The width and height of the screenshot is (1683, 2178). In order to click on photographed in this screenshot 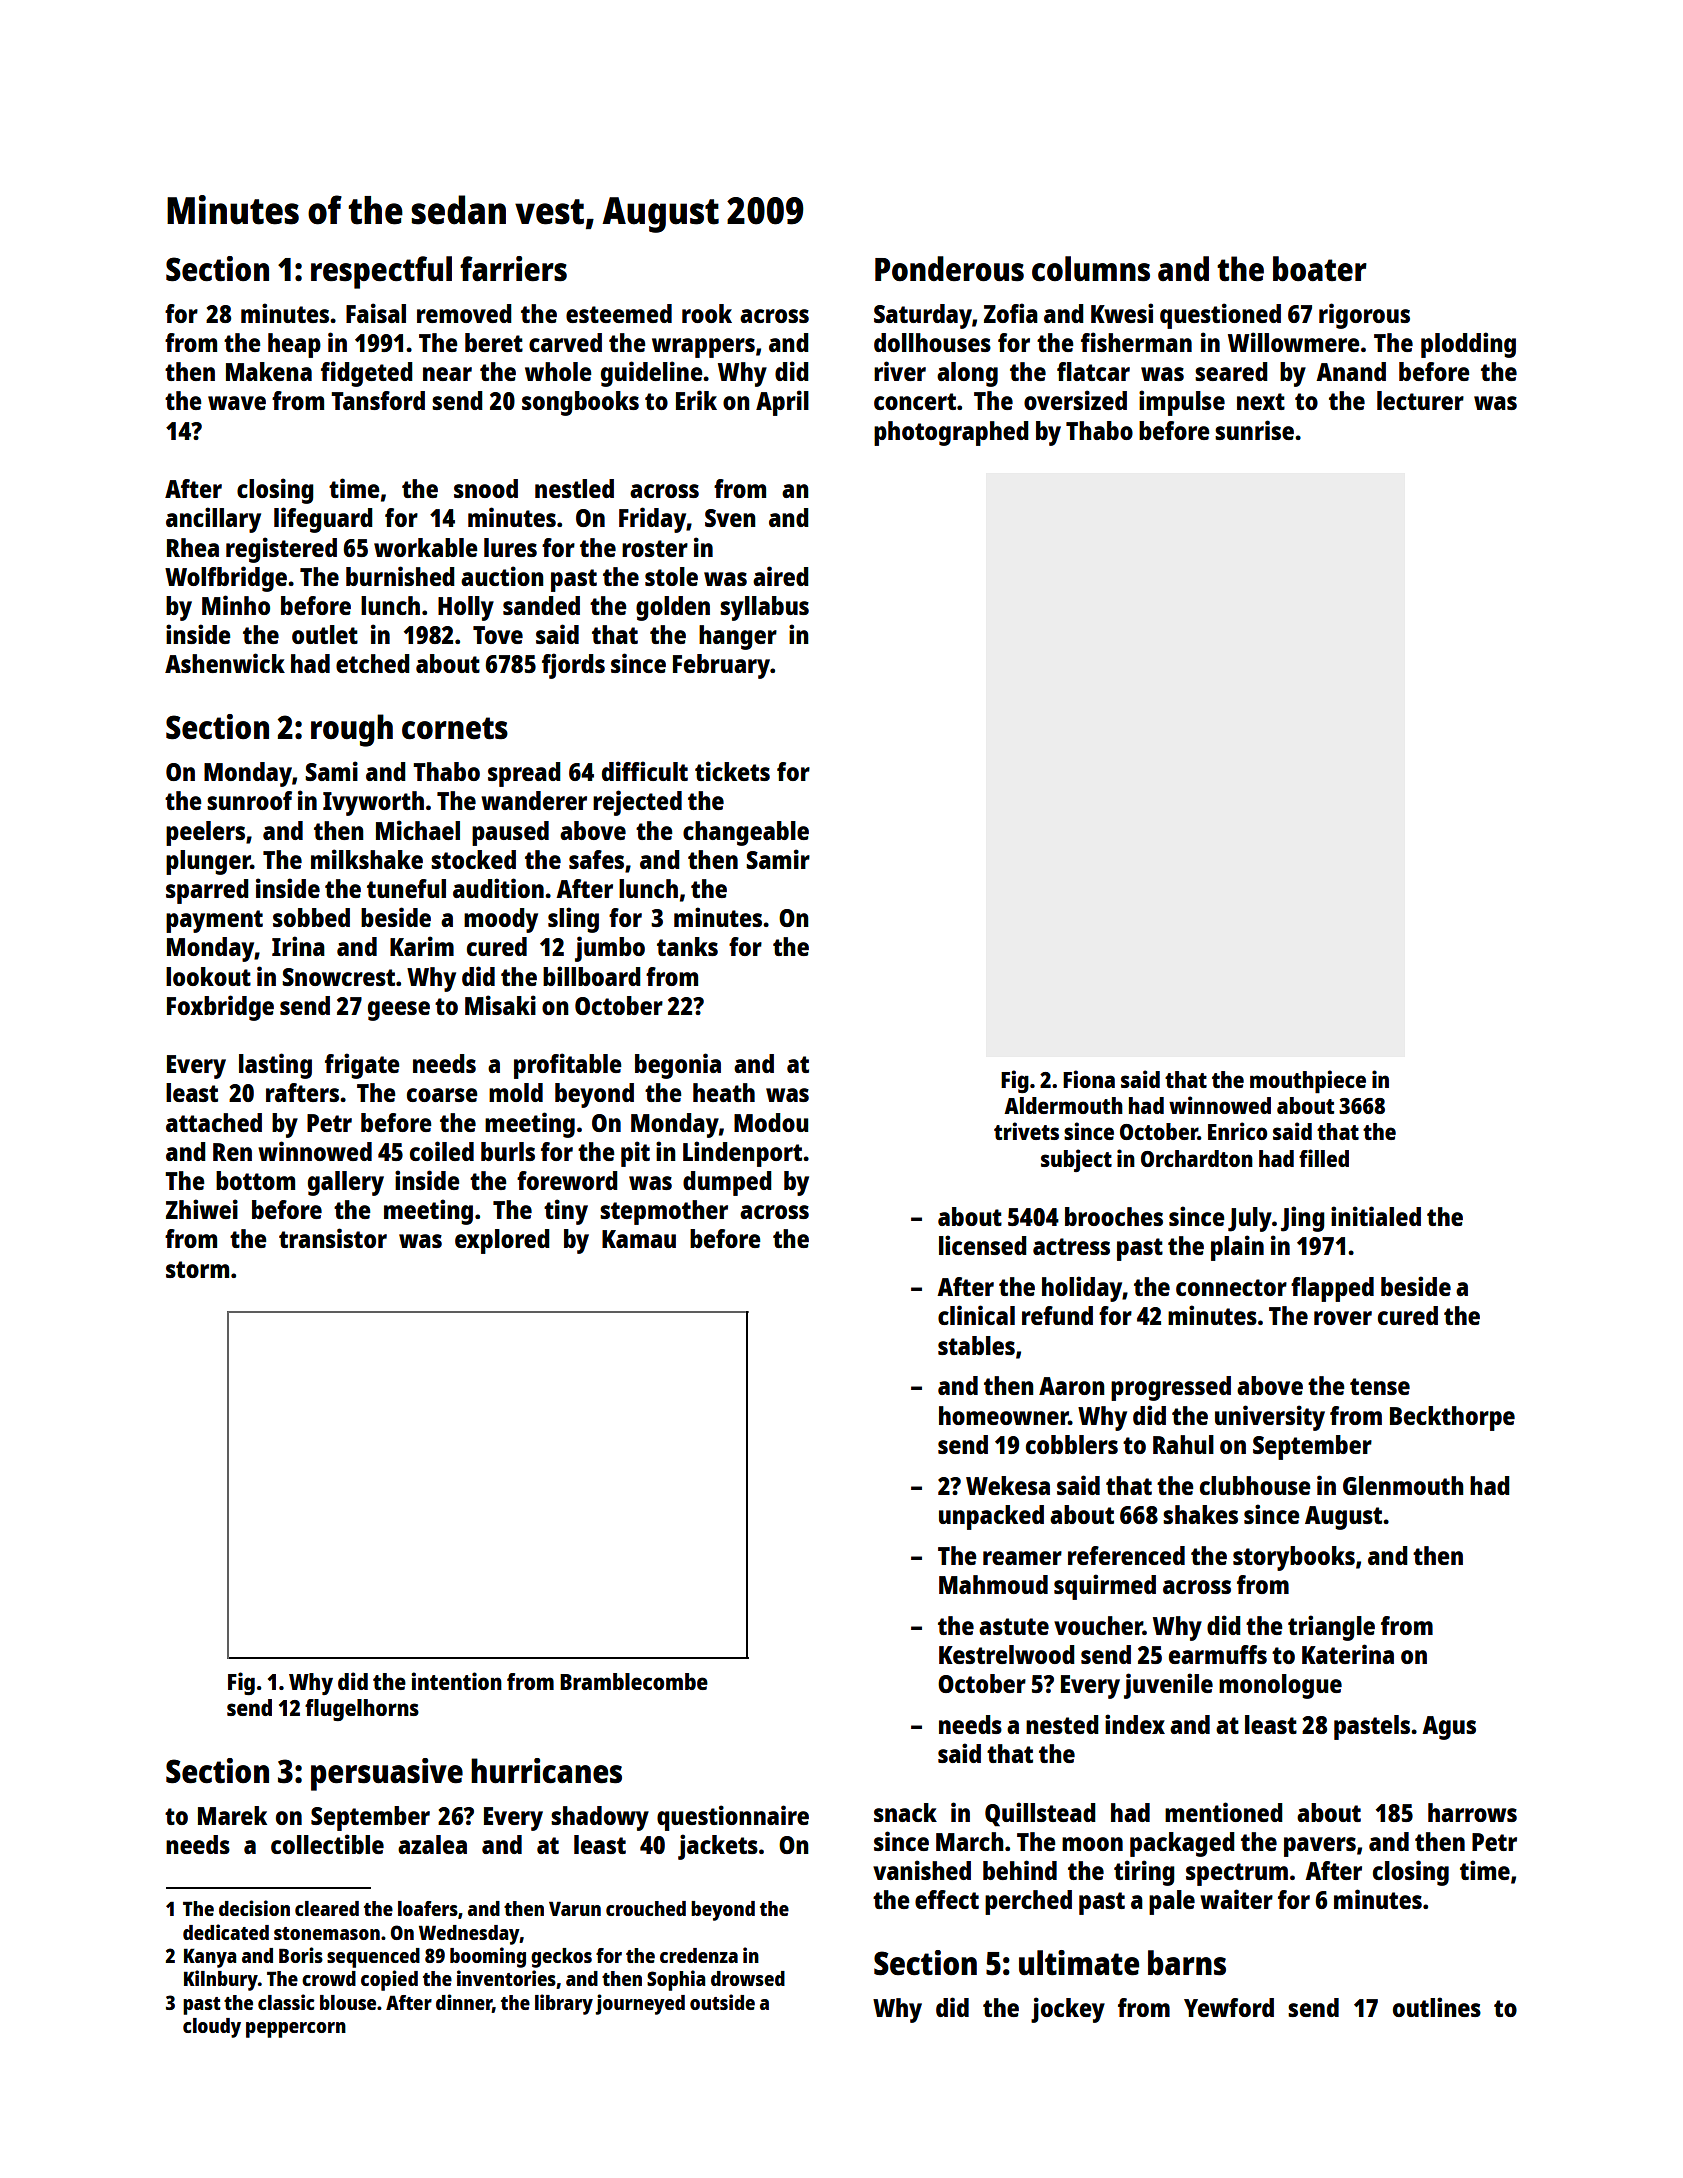, I will do `click(951, 433)`.
